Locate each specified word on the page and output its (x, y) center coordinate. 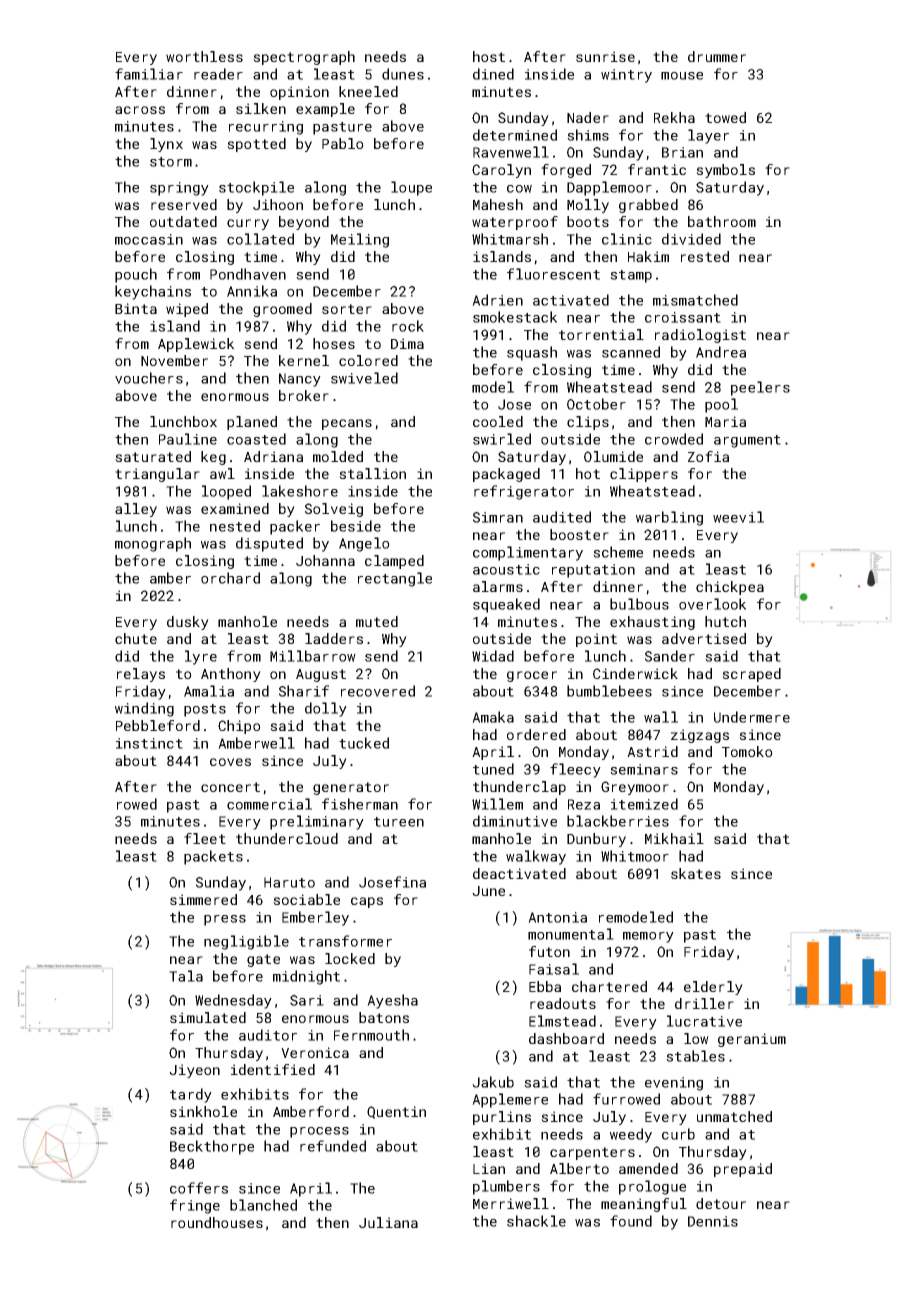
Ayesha (392, 1001)
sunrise (605, 56)
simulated (208, 1017)
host (489, 56)
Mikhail (674, 838)
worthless (204, 56)
